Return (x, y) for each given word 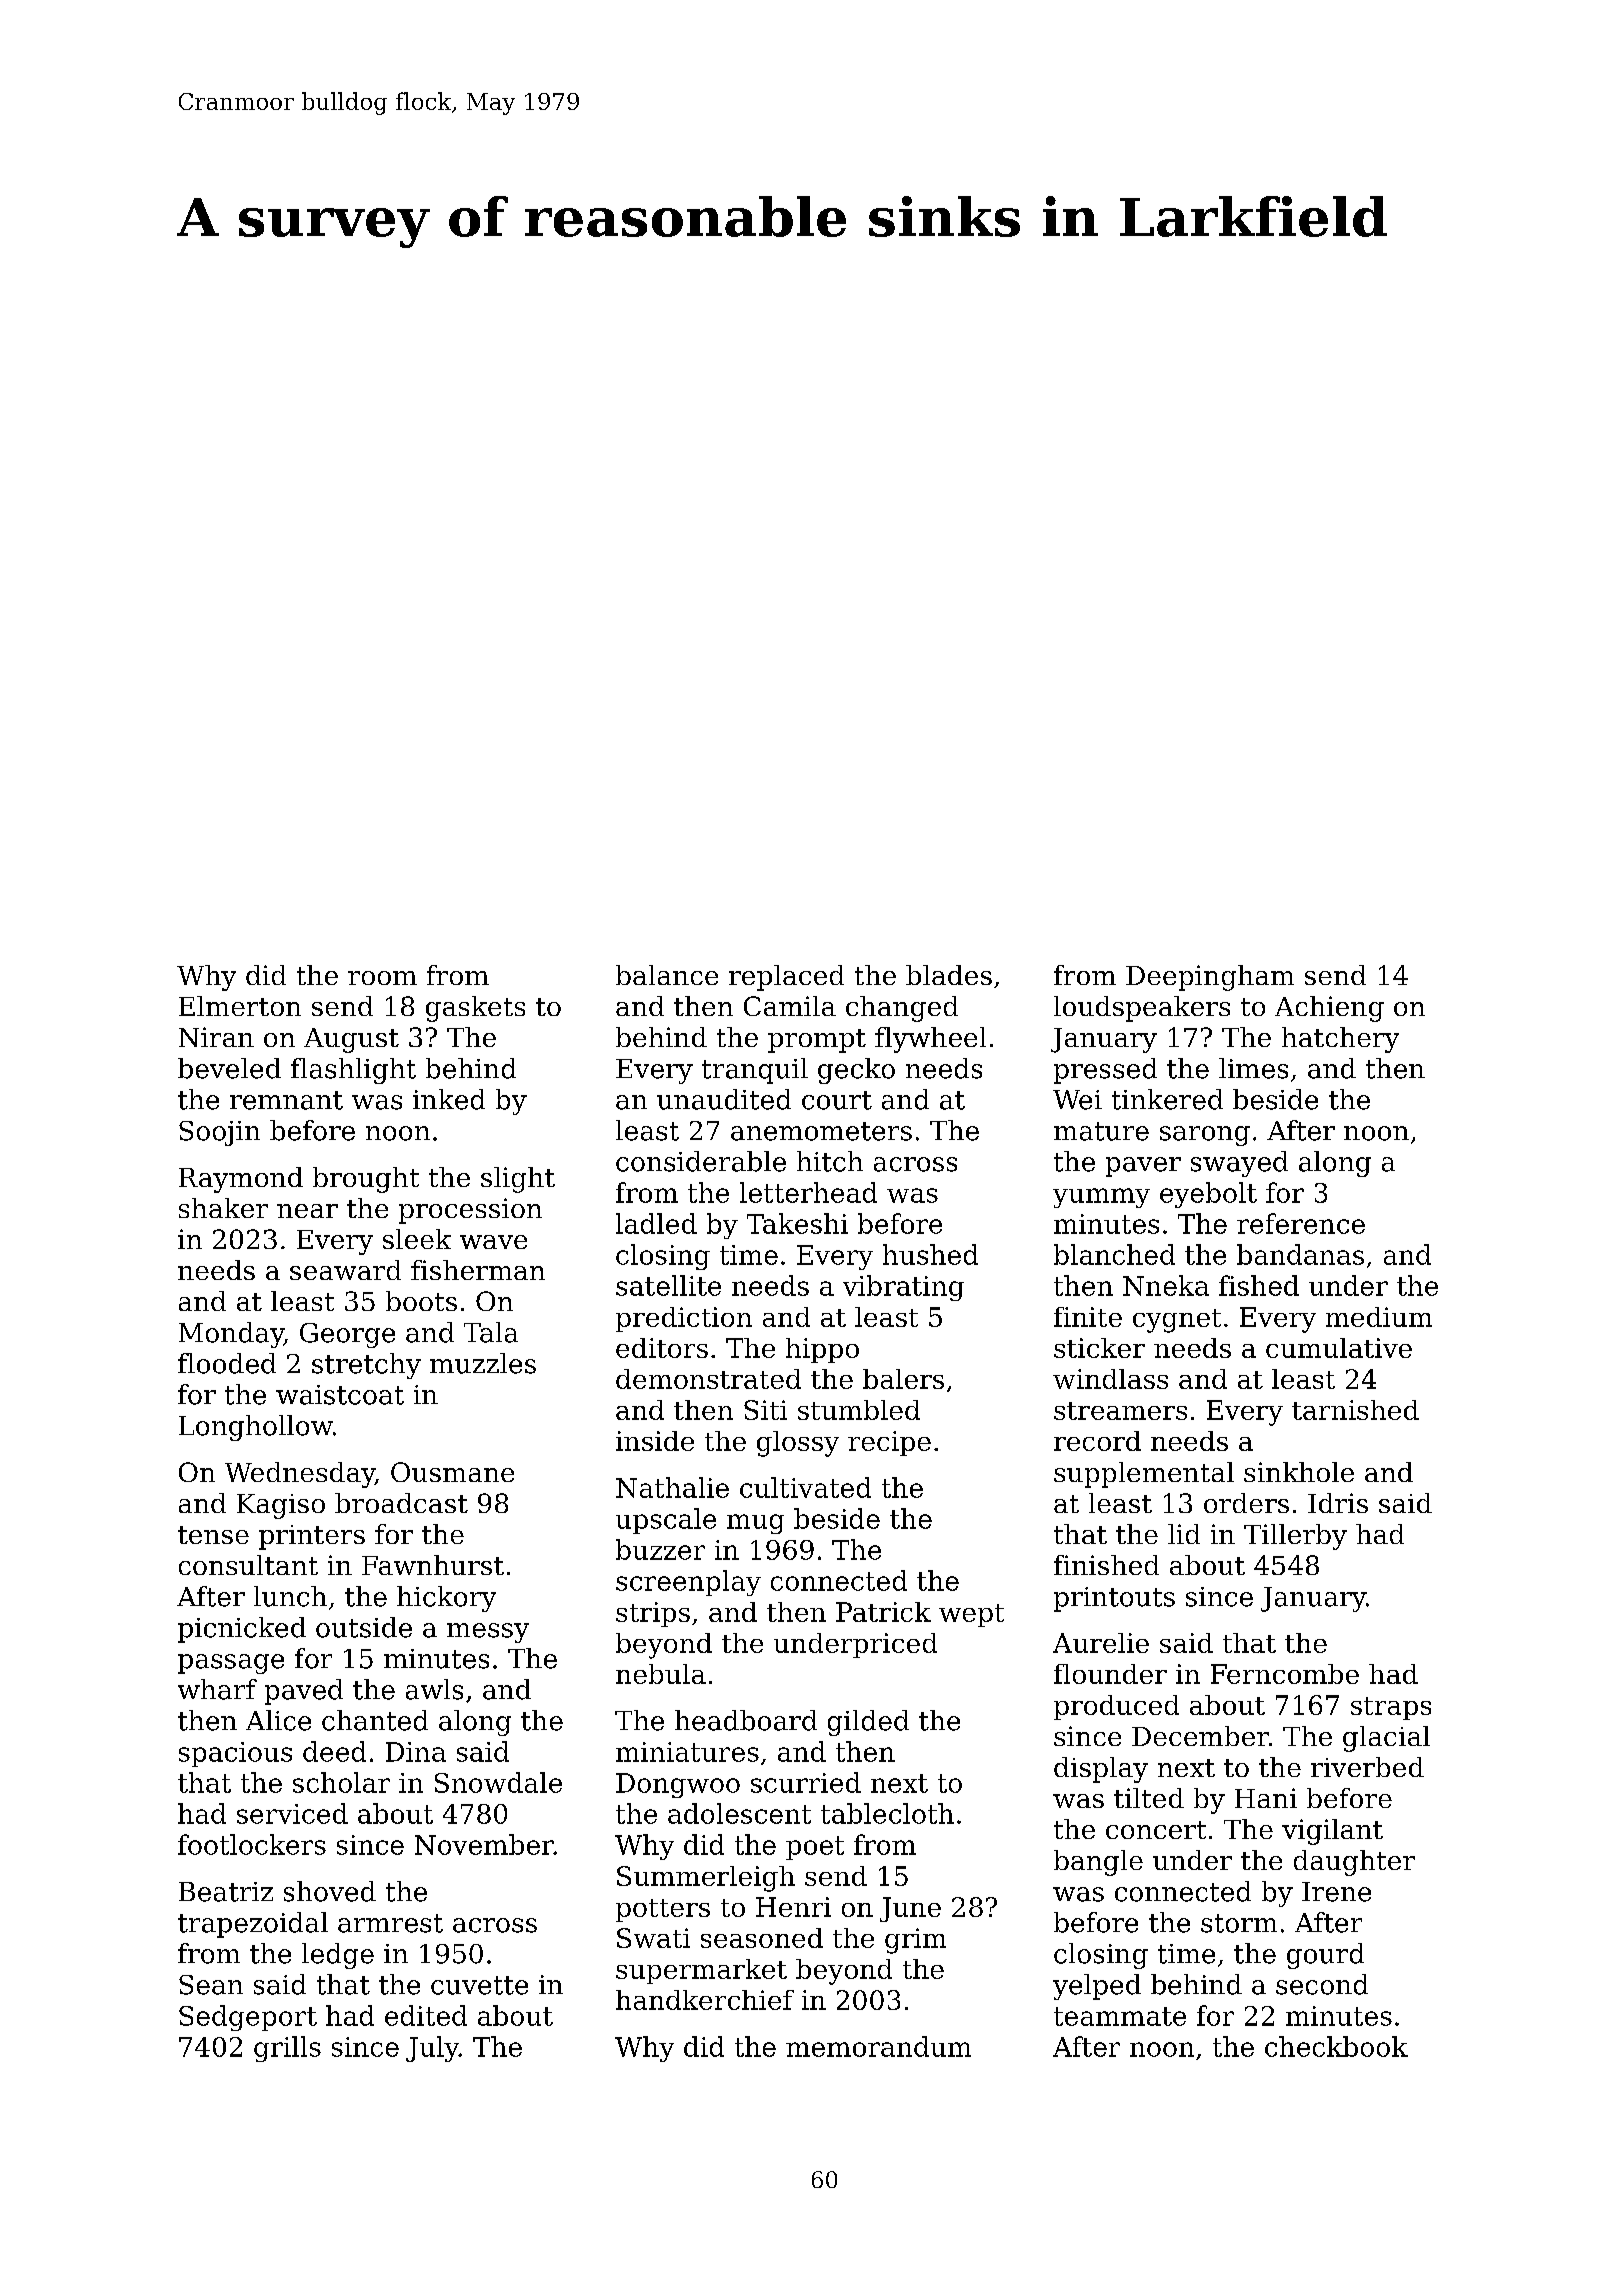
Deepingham (1210, 978)
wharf (217, 1689)
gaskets (475, 1009)
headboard (746, 1720)
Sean (211, 1985)
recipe (889, 1443)
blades (949, 975)
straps (1391, 1708)
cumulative (1339, 1348)
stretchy (366, 1366)
